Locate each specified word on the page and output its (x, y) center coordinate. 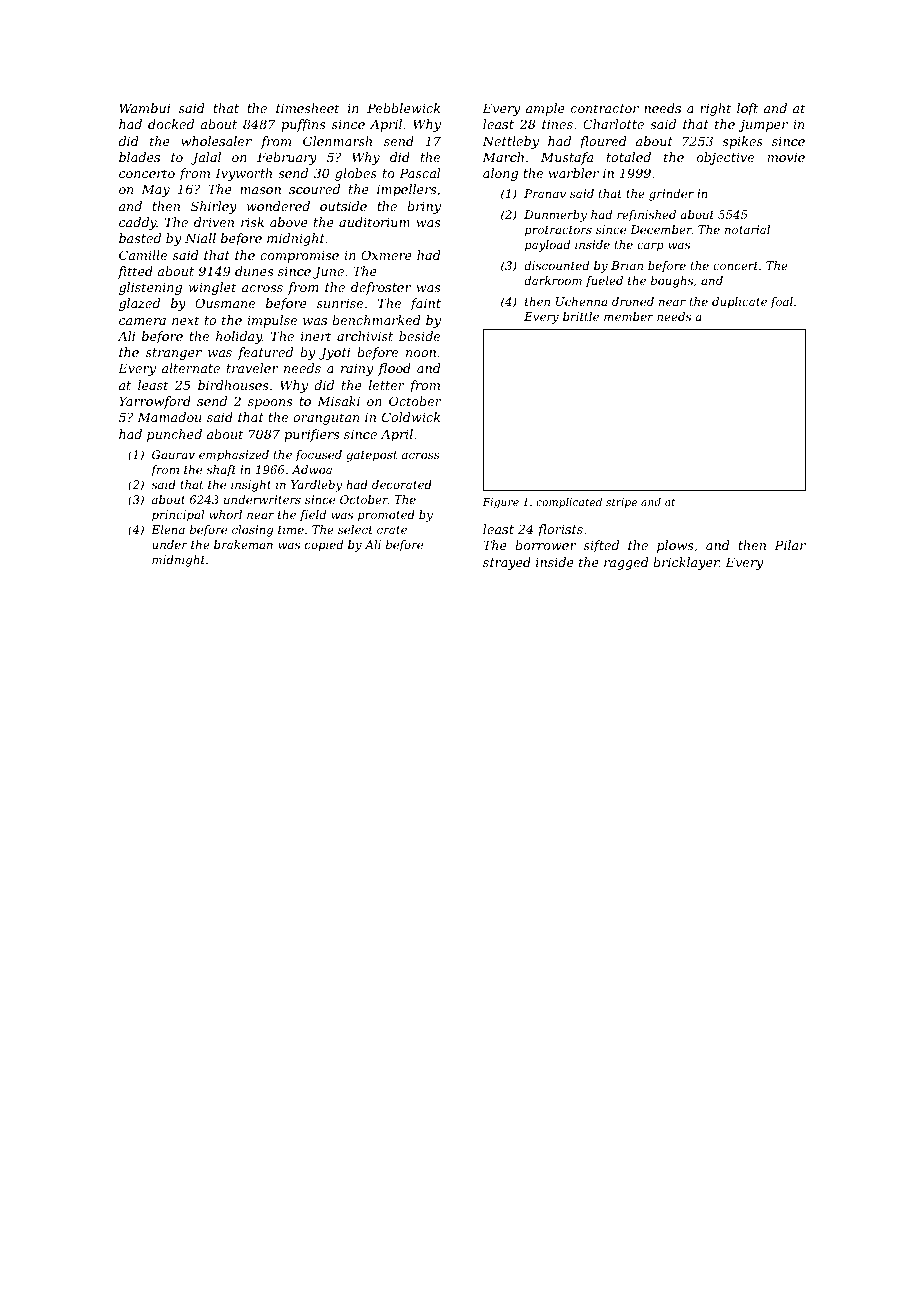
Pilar (790, 545)
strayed (507, 563)
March (503, 157)
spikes (742, 142)
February (287, 158)
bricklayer (686, 563)
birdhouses (233, 385)
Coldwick (411, 417)
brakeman (243, 544)
